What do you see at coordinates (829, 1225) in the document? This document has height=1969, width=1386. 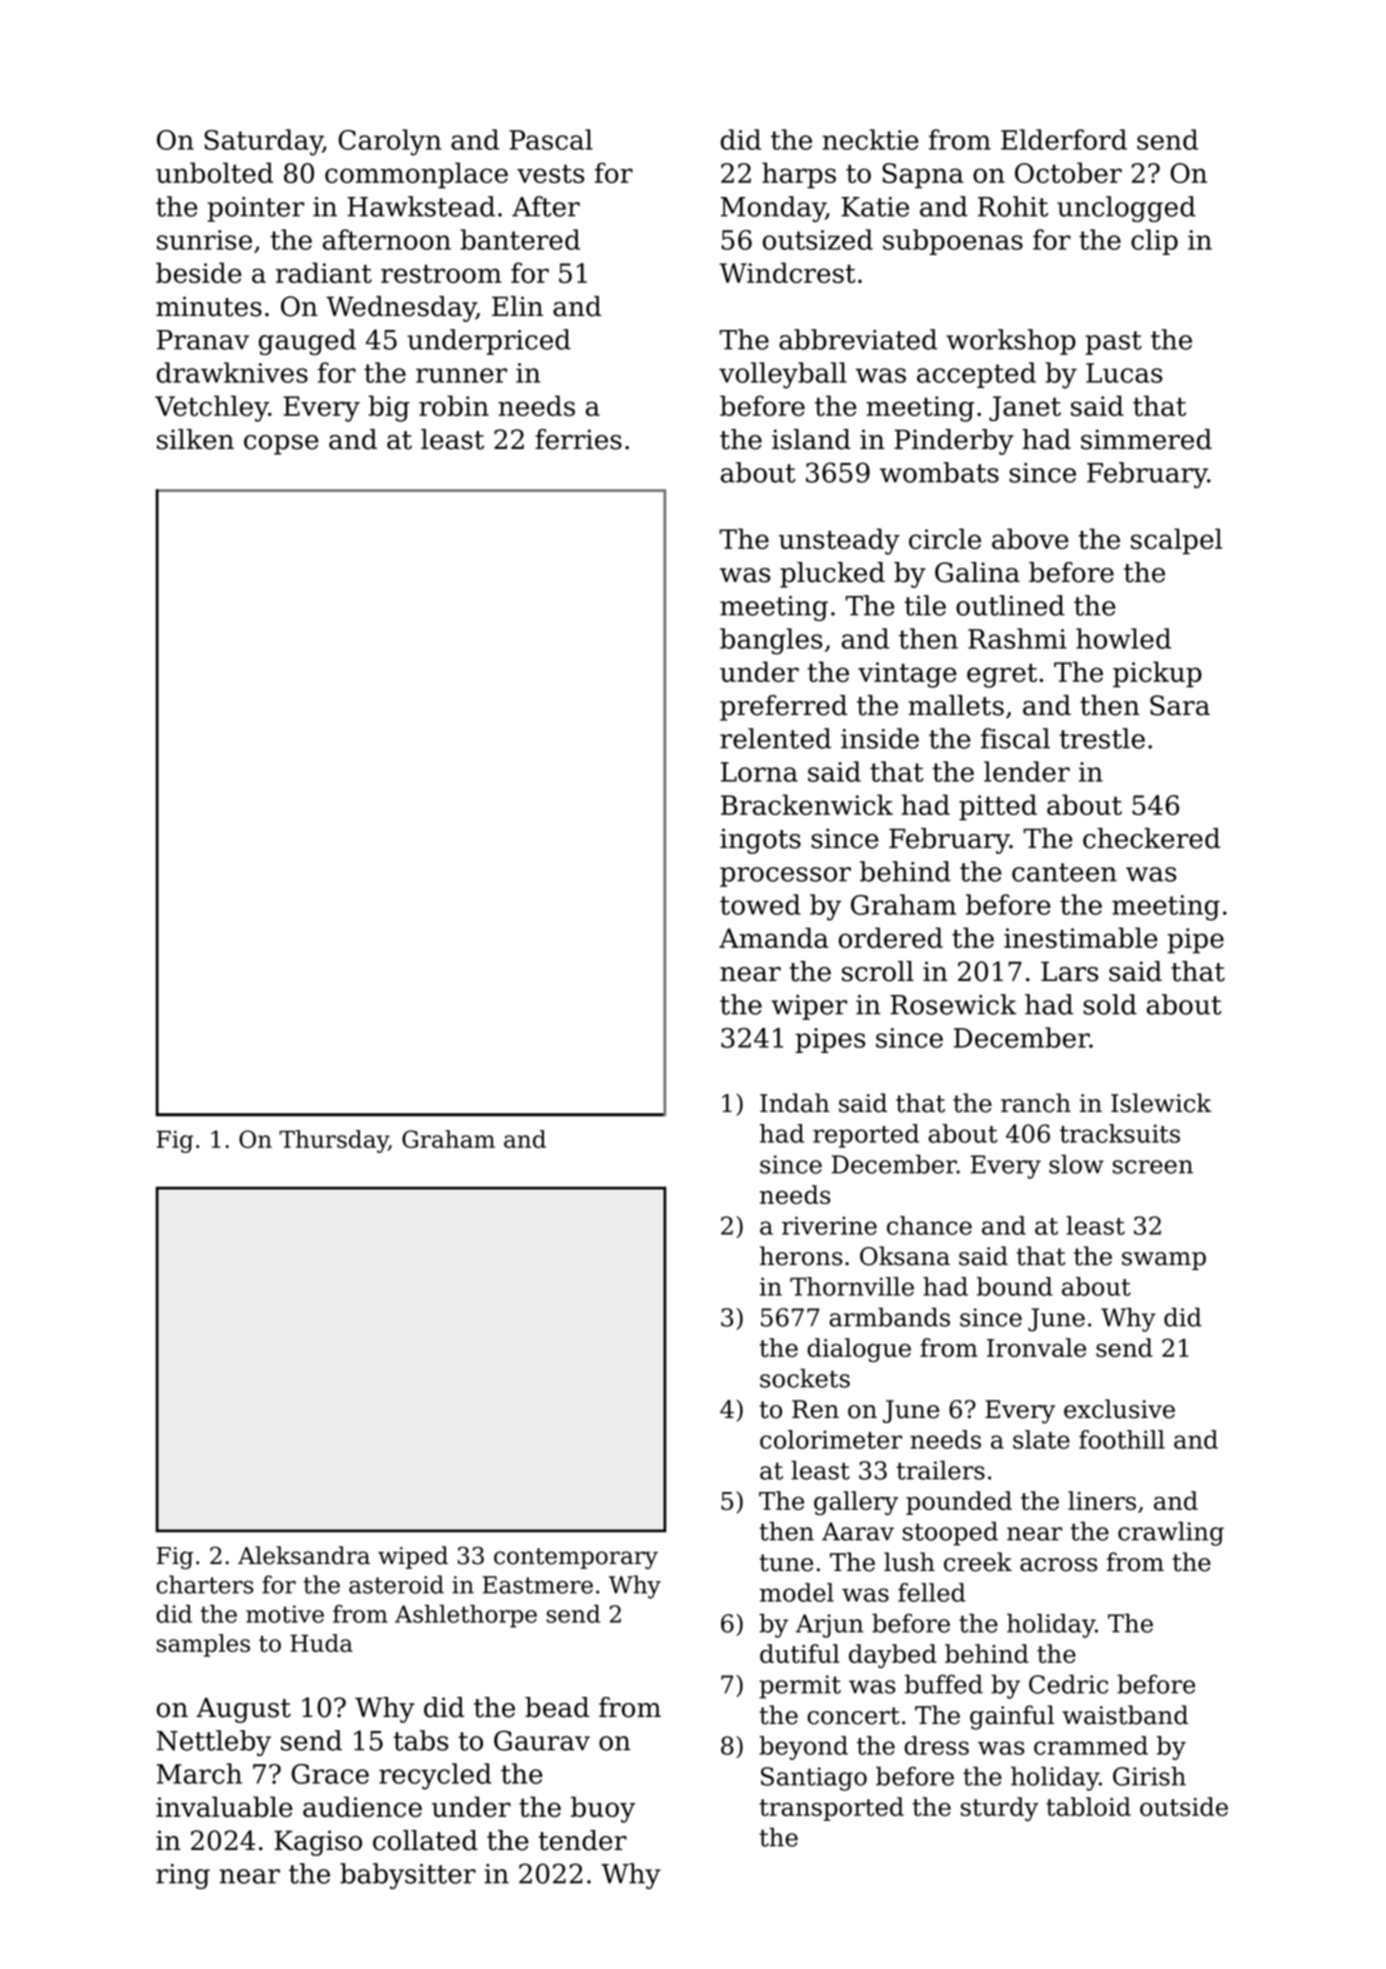 I see `riverine` at bounding box center [829, 1225].
